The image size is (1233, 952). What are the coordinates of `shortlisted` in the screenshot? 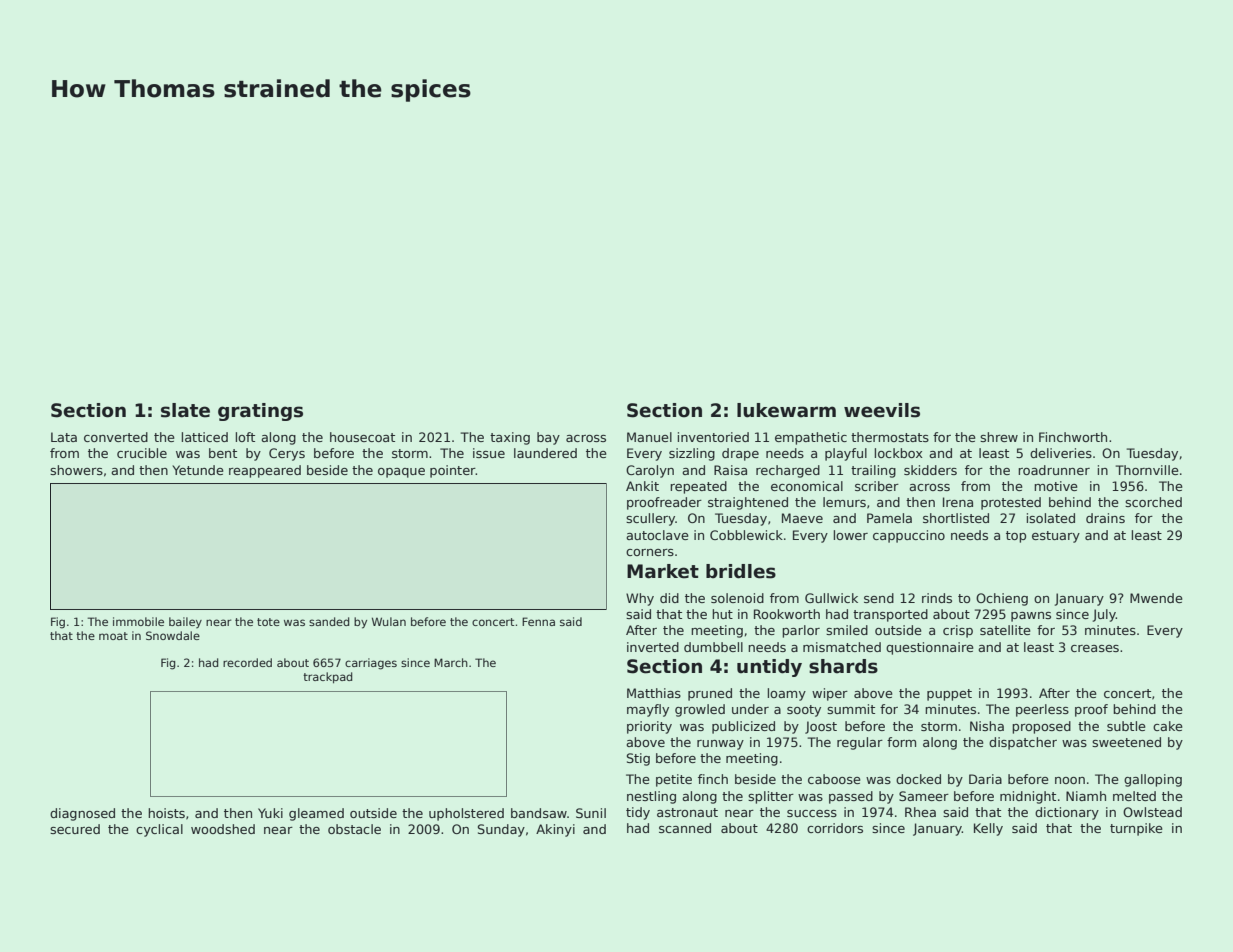 It's located at (956, 518).
